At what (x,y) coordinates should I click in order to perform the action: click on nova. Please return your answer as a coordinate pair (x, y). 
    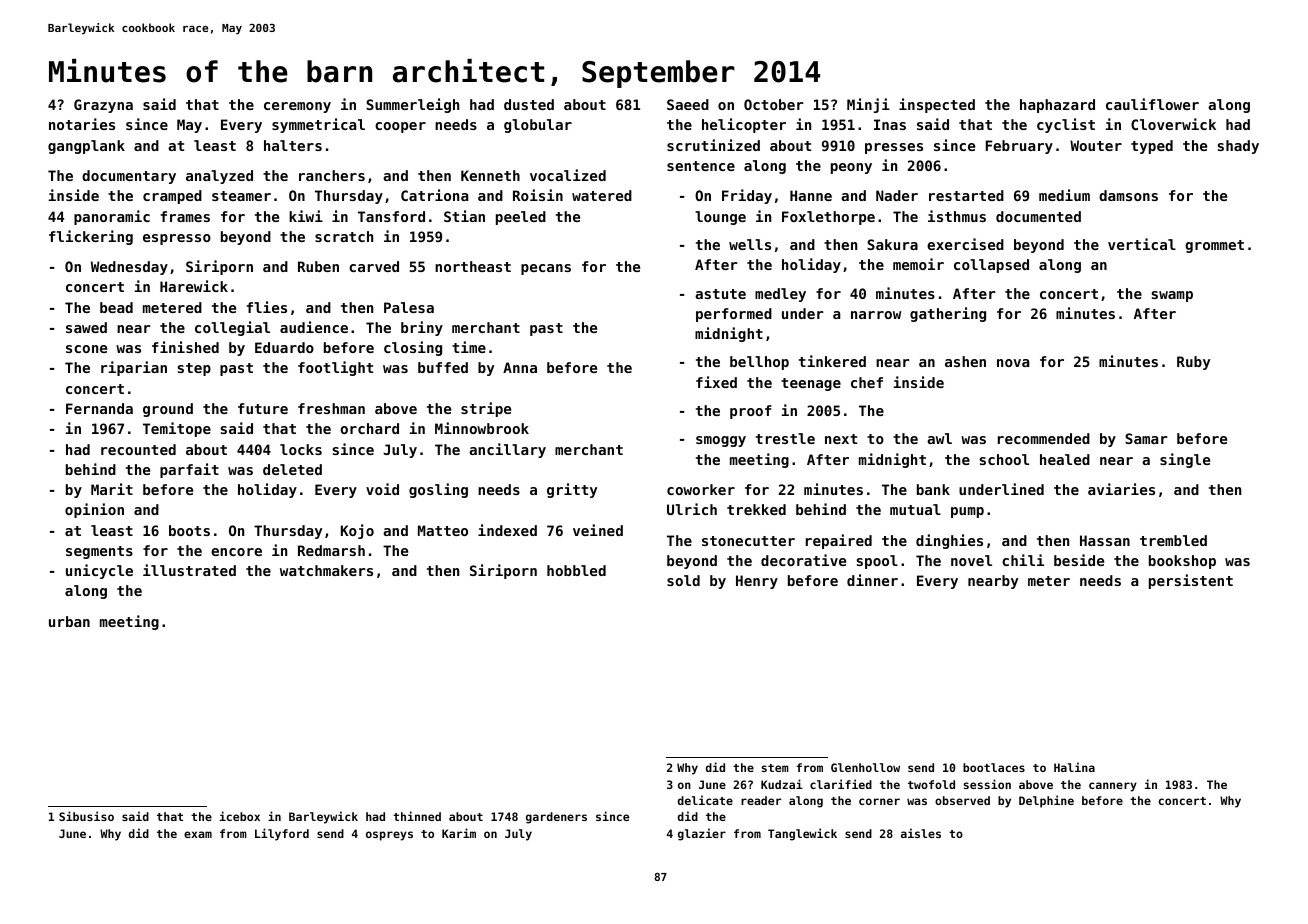
    Looking at the image, I should click on (1013, 363).
